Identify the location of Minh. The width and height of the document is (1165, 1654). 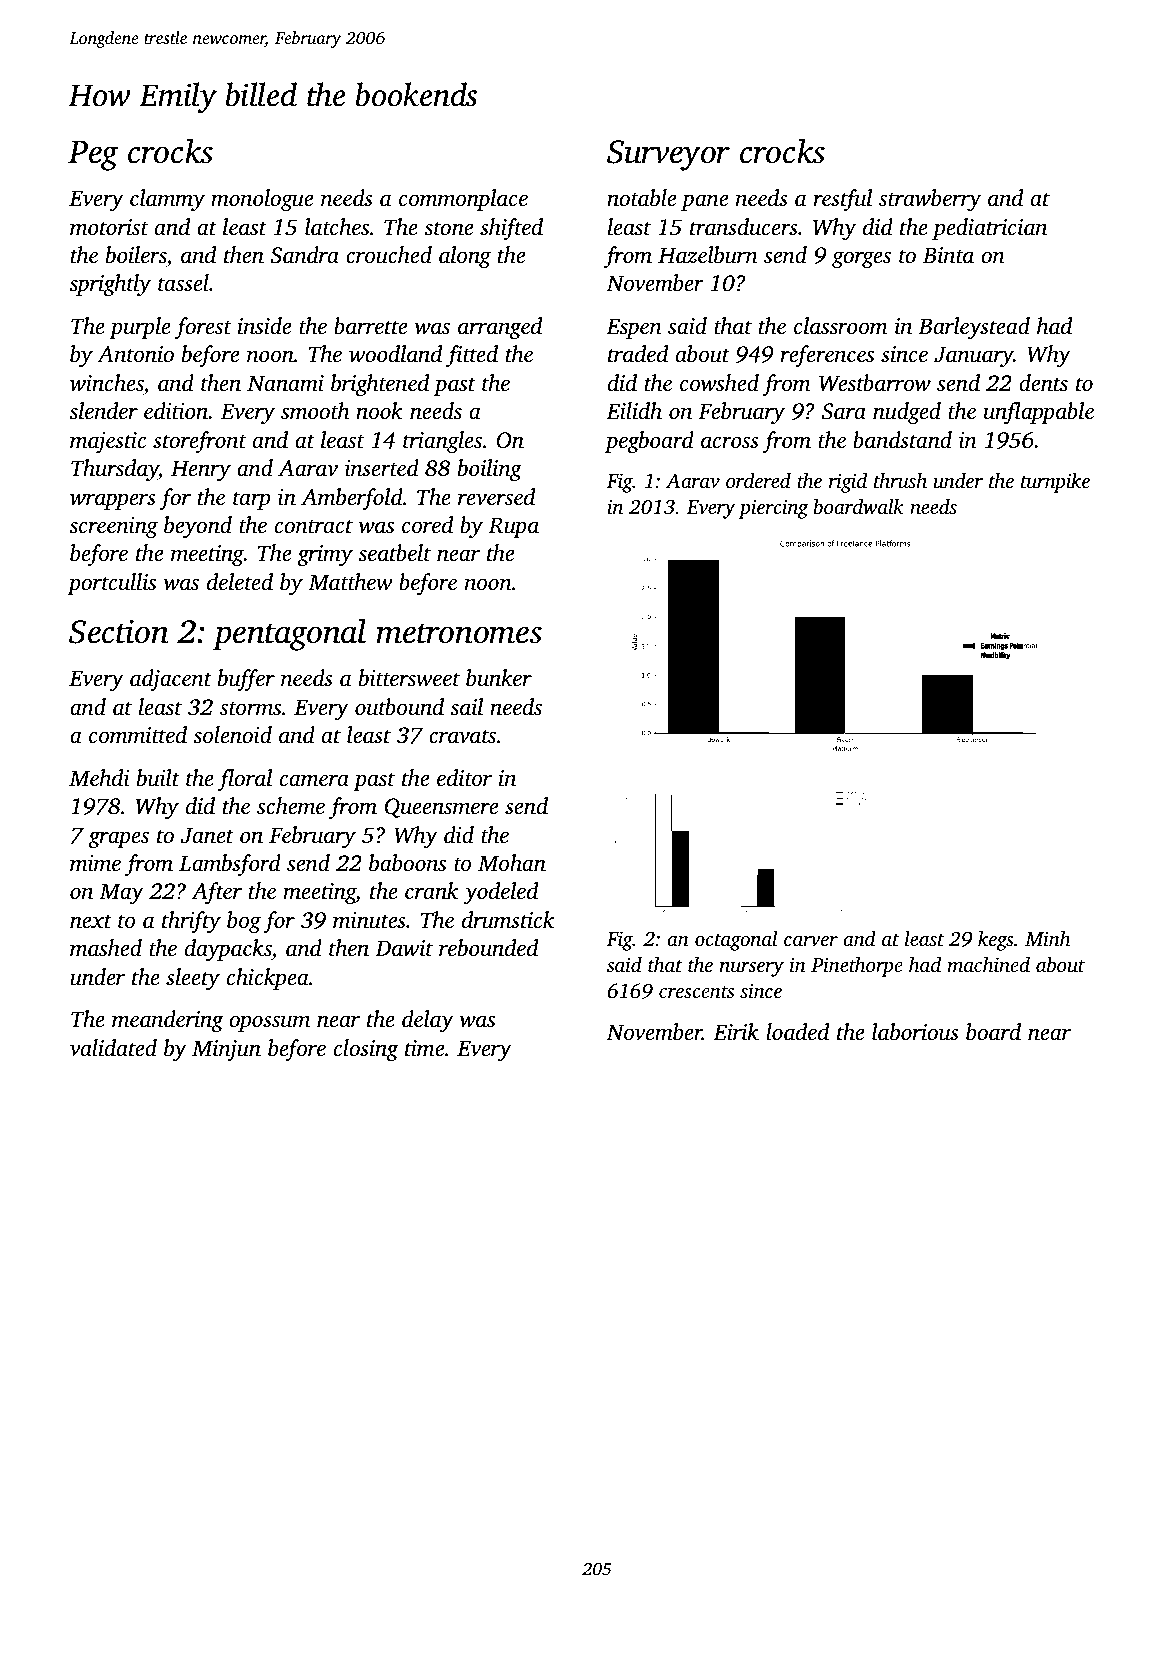
(1048, 938).
